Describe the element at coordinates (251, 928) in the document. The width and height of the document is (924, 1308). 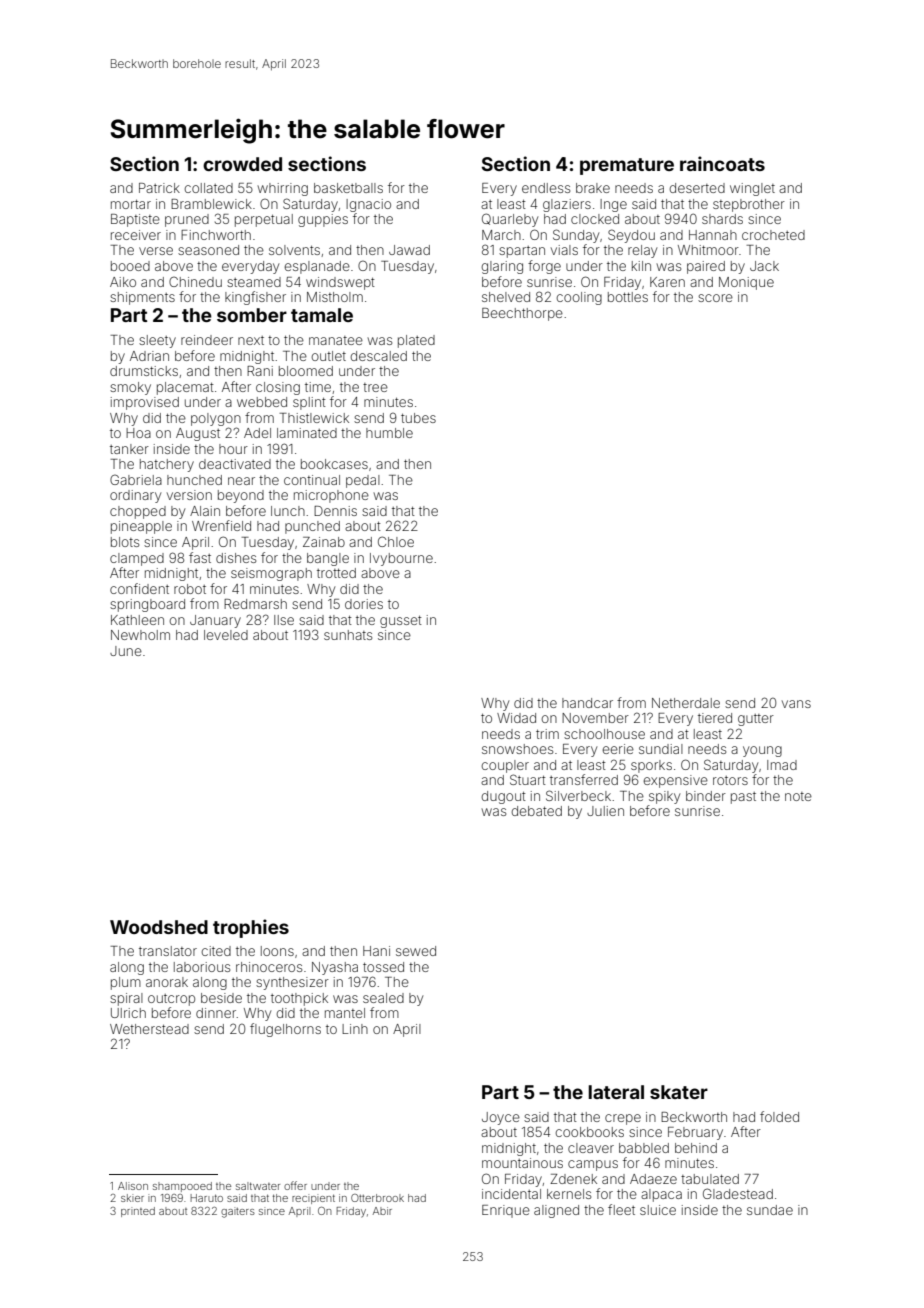
I see `trophies` at that location.
